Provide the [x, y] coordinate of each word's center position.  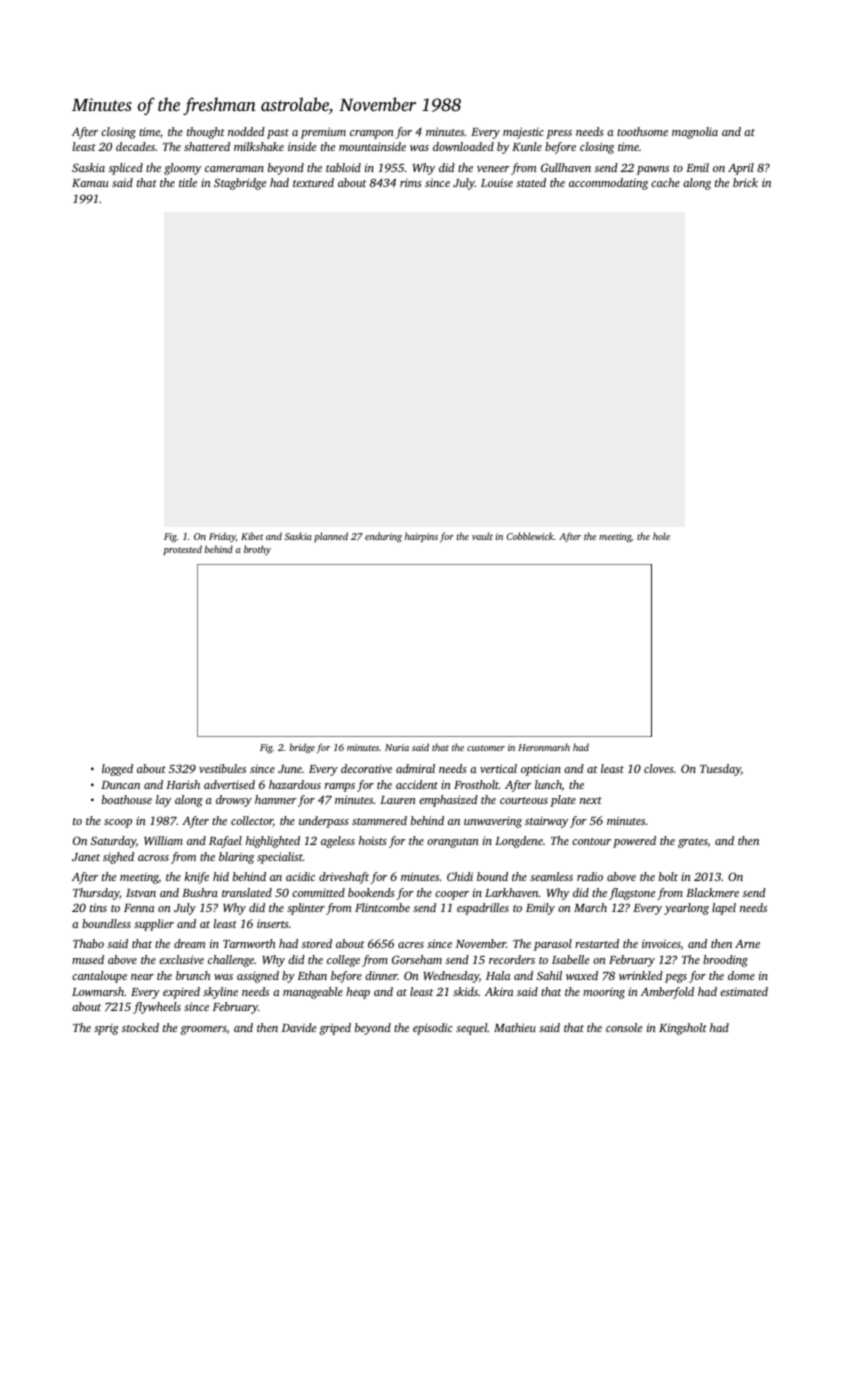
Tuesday [720, 770]
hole [661, 536]
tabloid [343, 167]
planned [331, 537]
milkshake [259, 146]
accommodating [608, 184]
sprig [106, 1029]
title [188, 182]
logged [117, 770]
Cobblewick [530, 536]
